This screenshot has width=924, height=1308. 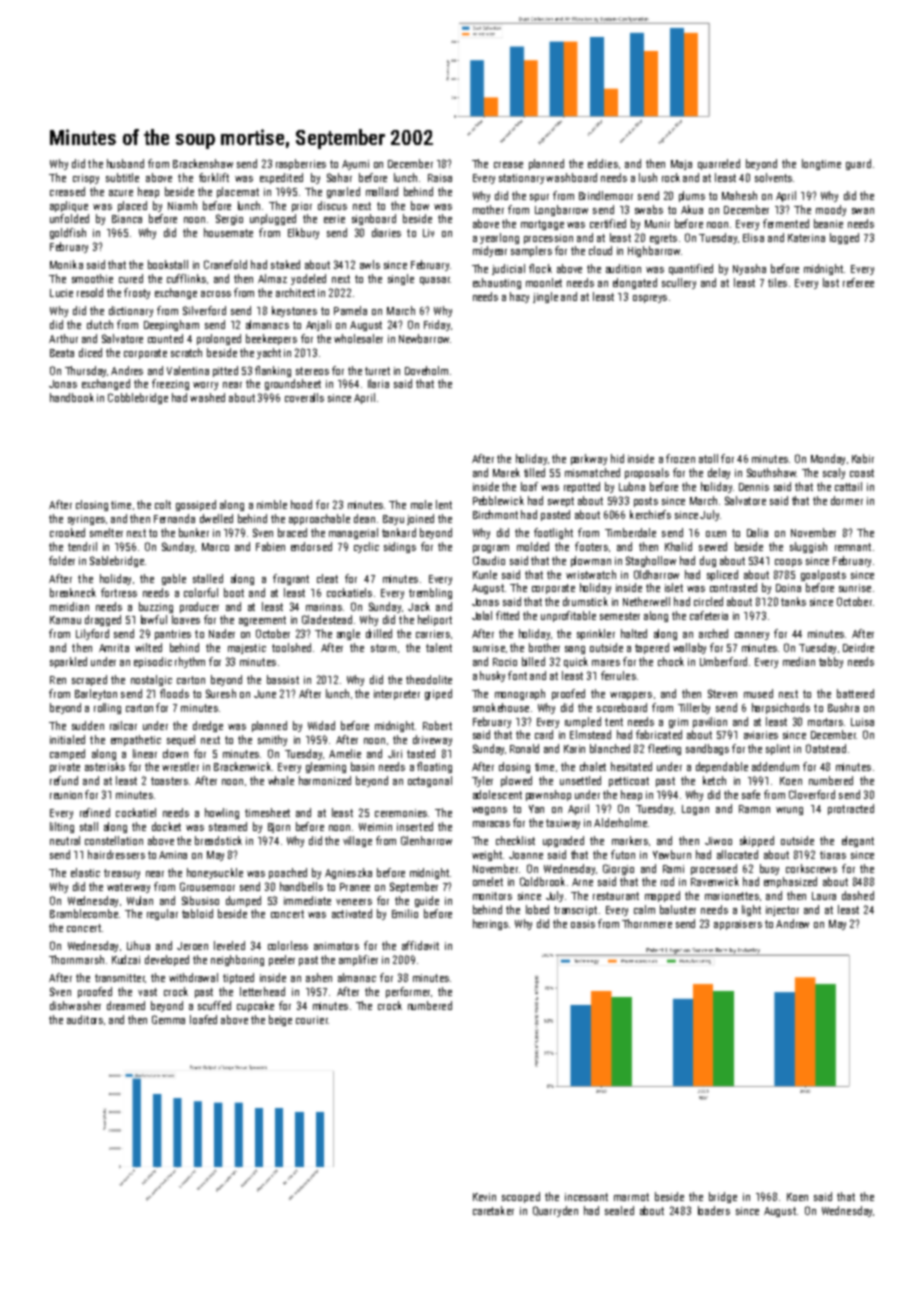 What do you see at coordinates (62, 353) in the screenshot?
I see `Beata` at bounding box center [62, 353].
